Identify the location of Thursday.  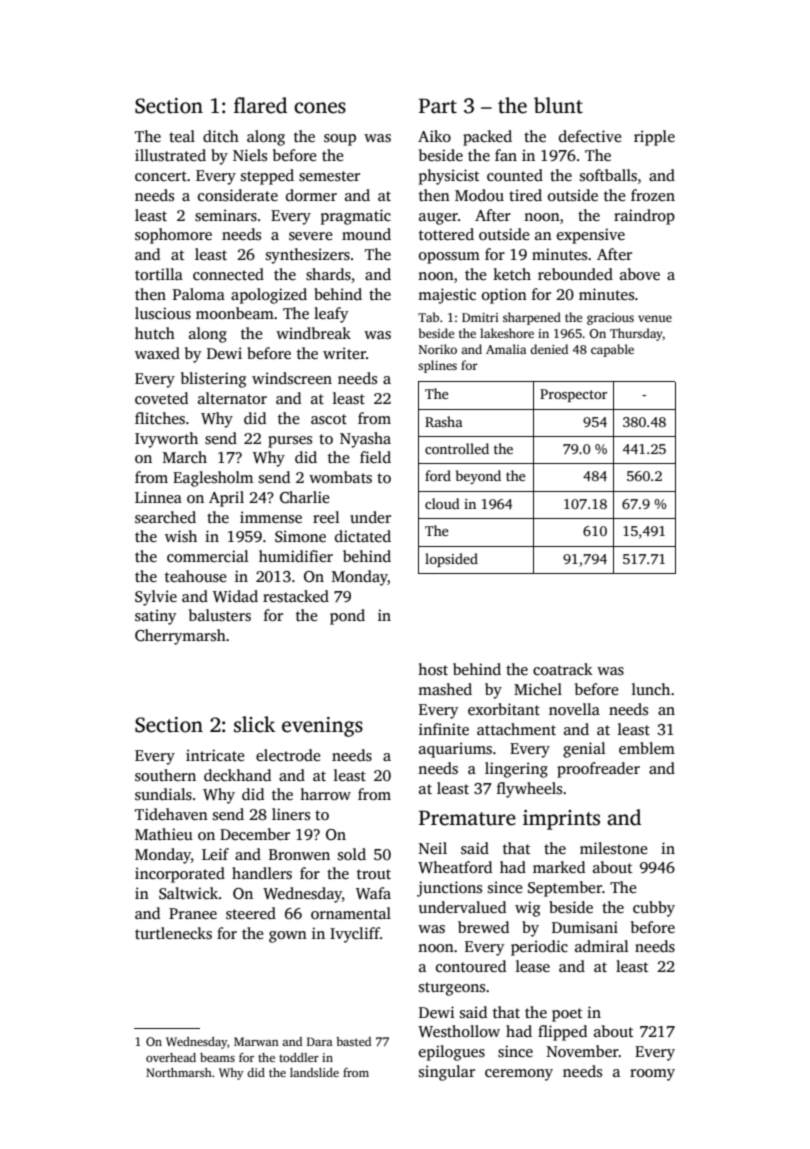
(636, 334).
